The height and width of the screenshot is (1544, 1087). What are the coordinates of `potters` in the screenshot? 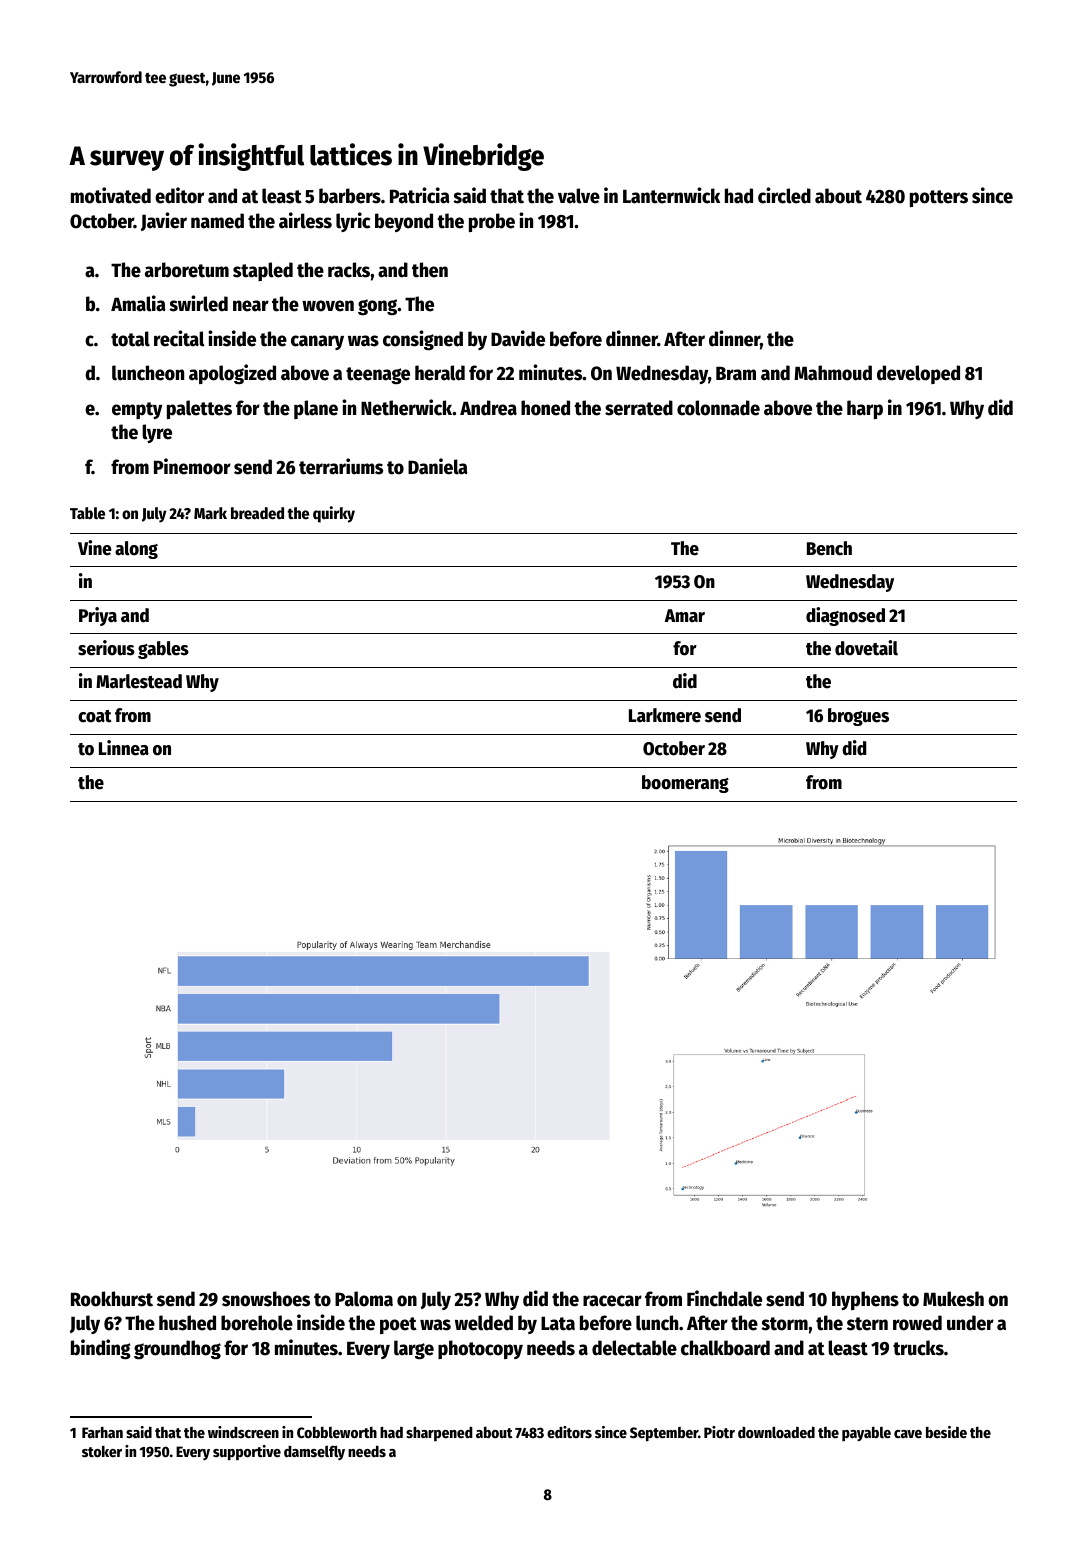 It's located at (939, 198).
